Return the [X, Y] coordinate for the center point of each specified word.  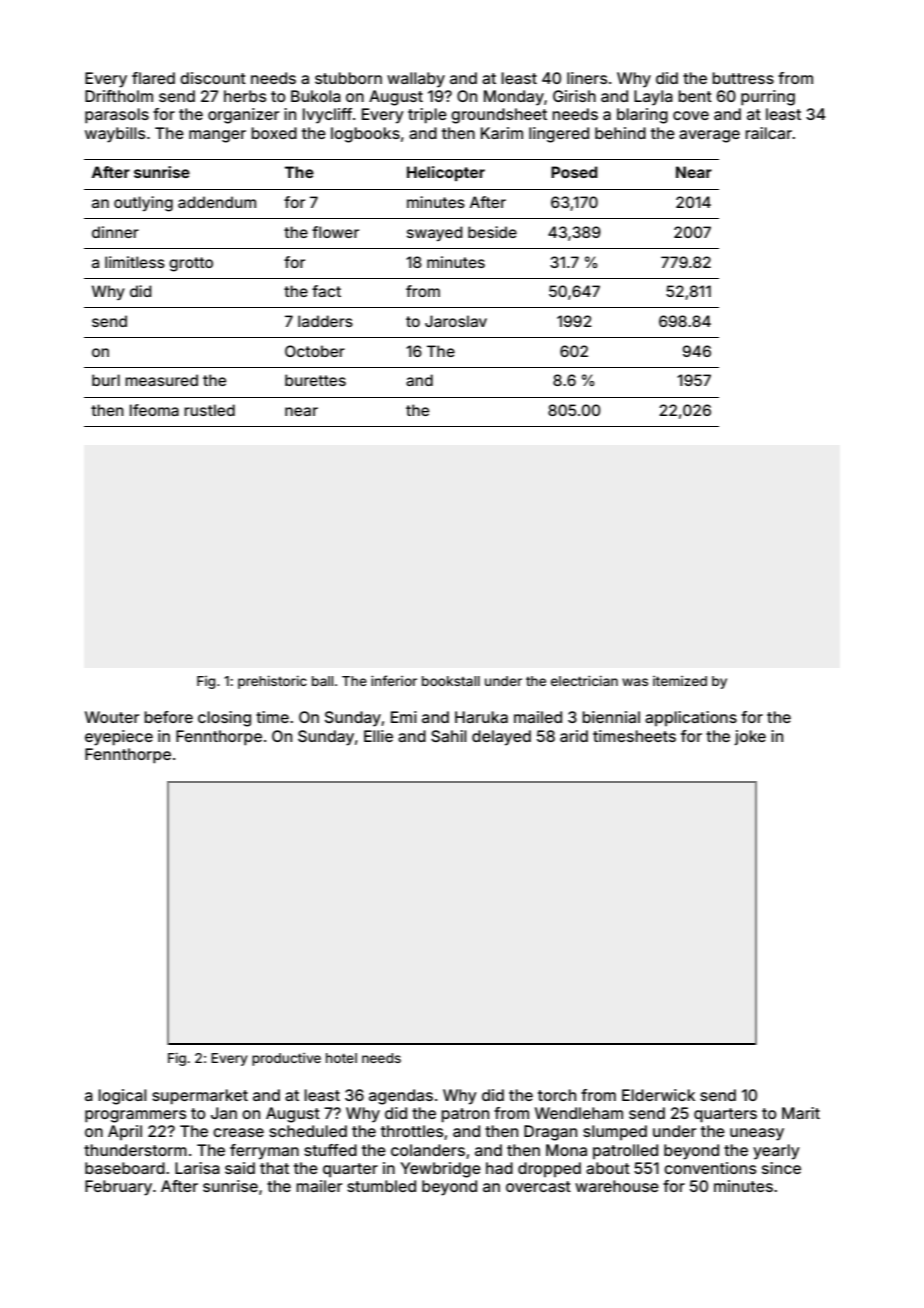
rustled [209, 410]
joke [750, 737]
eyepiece [119, 738]
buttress [743, 78]
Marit [801, 1113]
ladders [325, 321]
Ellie [378, 736]
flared [153, 78]
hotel [341, 1058]
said [240, 1168]
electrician [584, 680]
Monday [514, 98]
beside [492, 232]
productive [286, 1059]
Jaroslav [456, 321]
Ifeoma [154, 410]
